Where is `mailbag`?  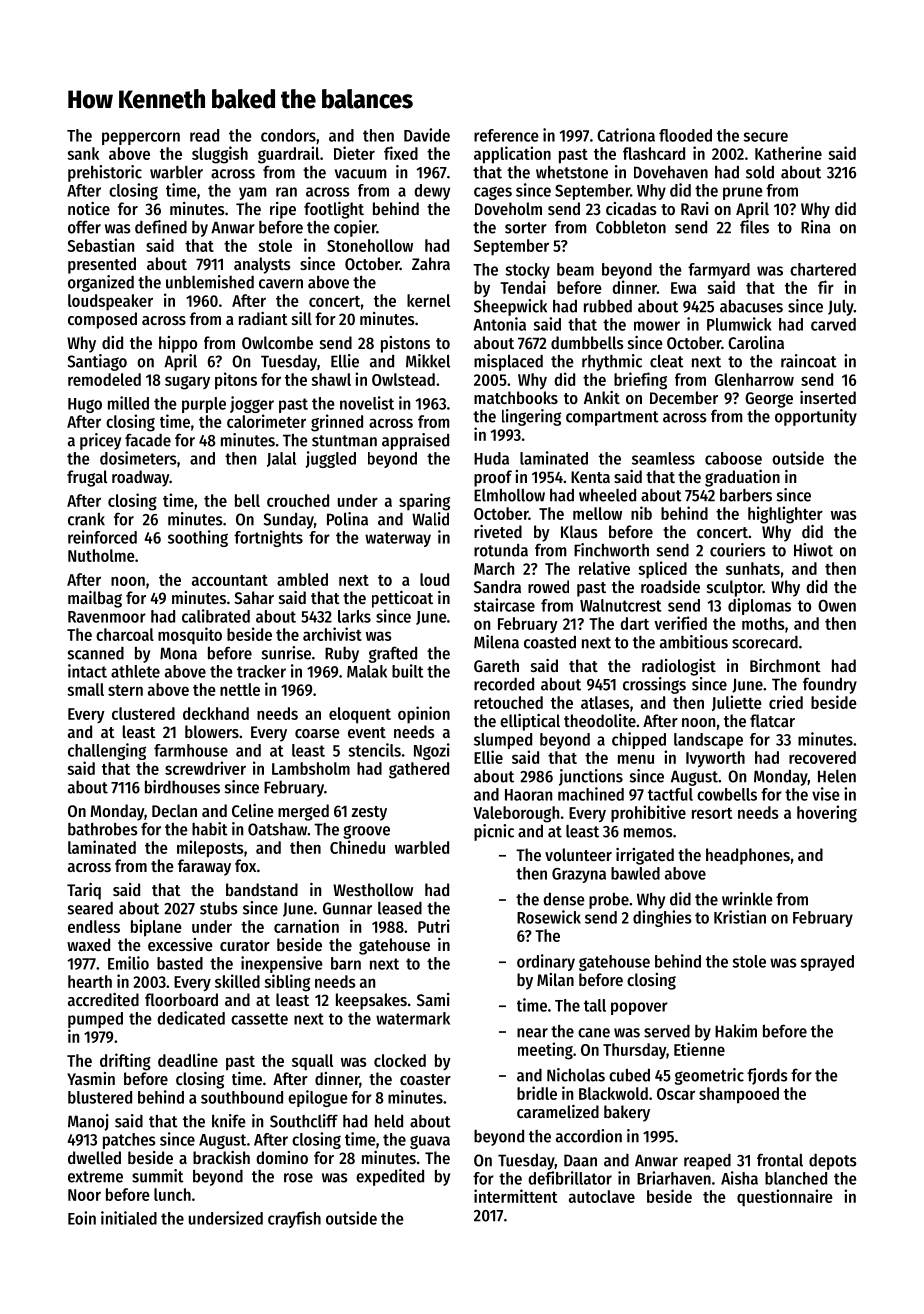 mailbag is located at coordinates (95, 599).
